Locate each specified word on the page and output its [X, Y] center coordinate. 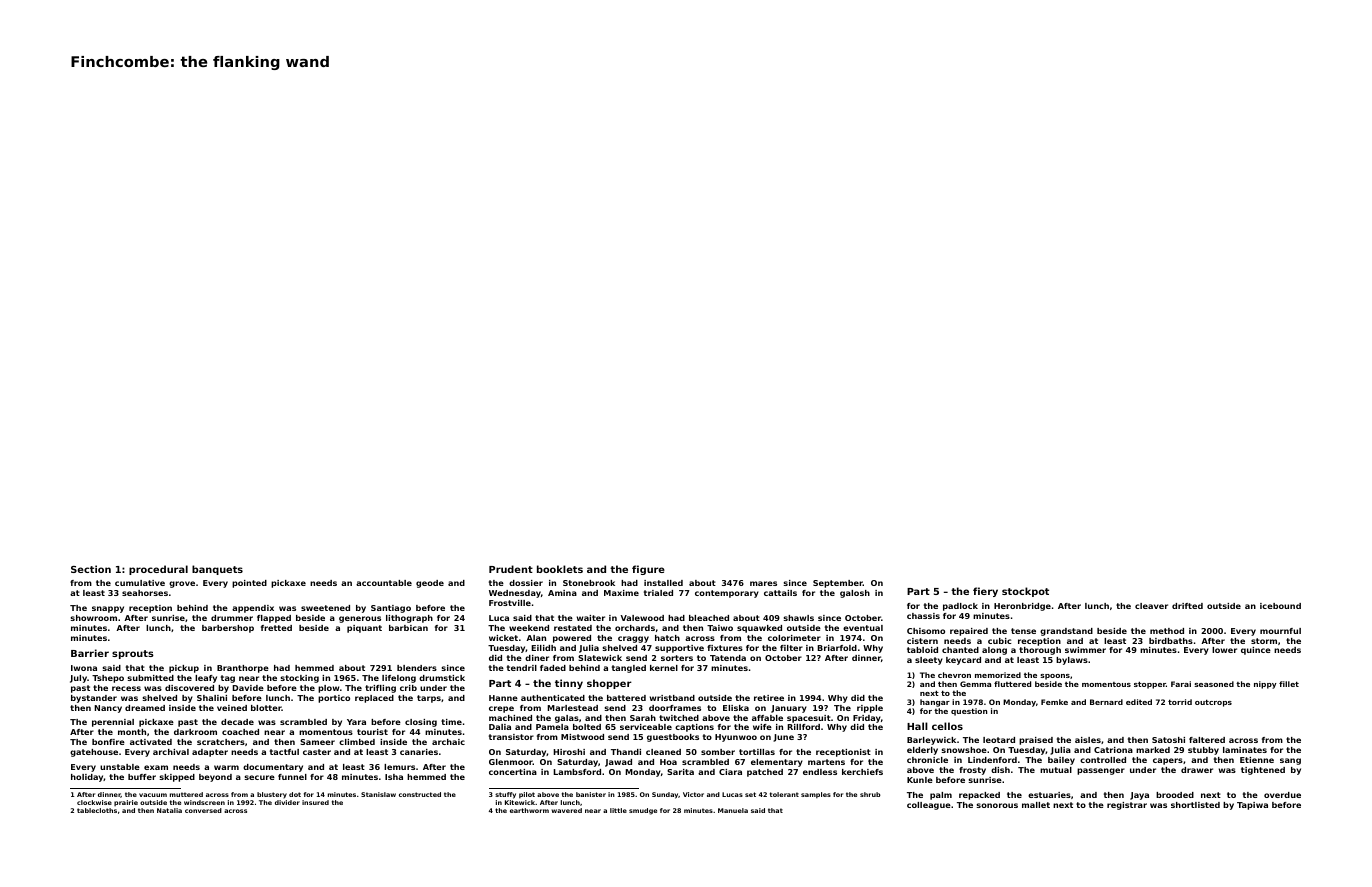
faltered [1207, 740]
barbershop [228, 629]
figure [648, 570]
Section [91, 569]
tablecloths [97, 810]
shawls [799, 618]
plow [328, 689]
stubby [1203, 751]
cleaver [1151, 606]
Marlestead [572, 708]
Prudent [511, 569]
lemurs [399, 767]
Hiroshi [569, 752]
